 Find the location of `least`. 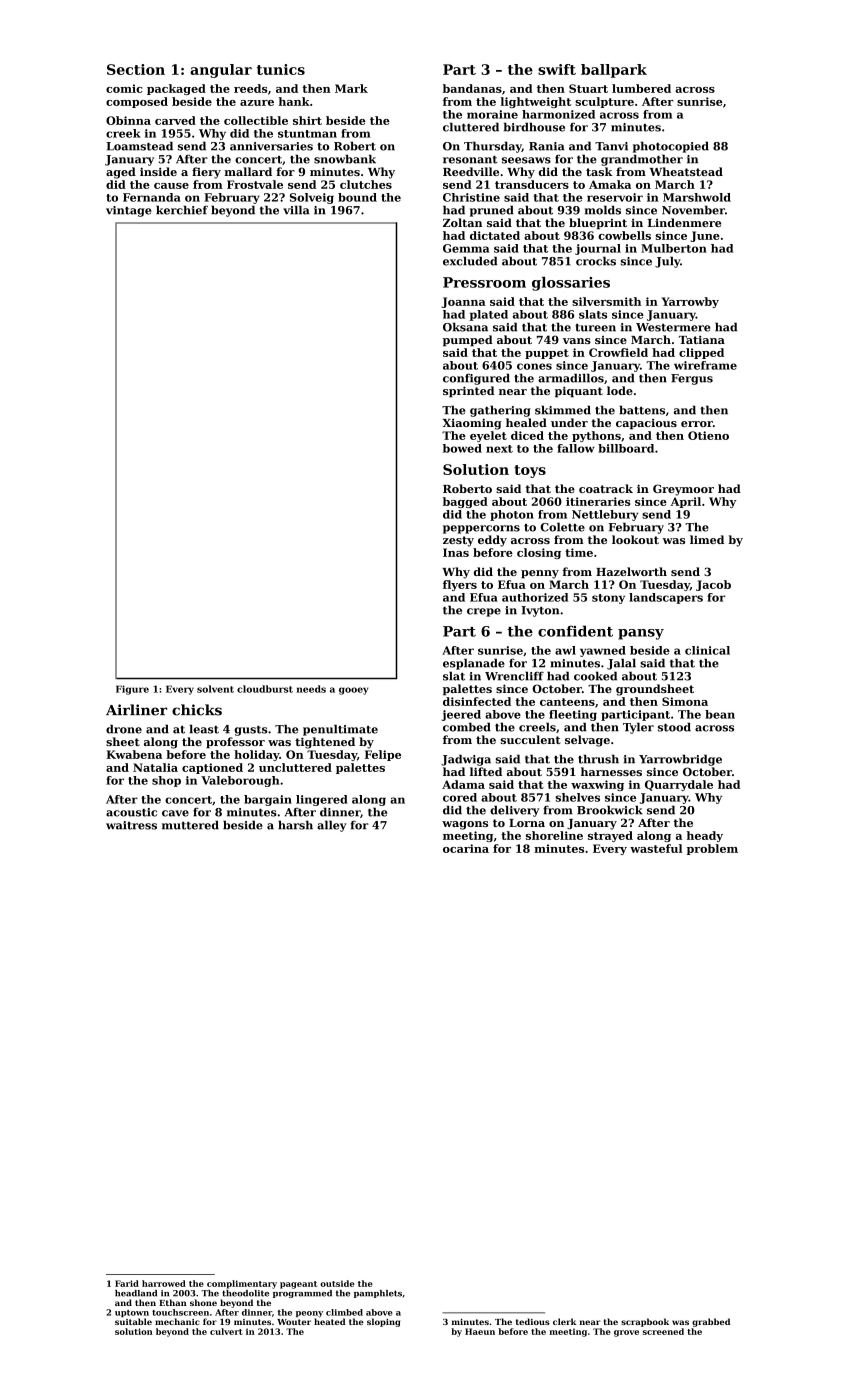

least is located at coordinates (204, 729).
